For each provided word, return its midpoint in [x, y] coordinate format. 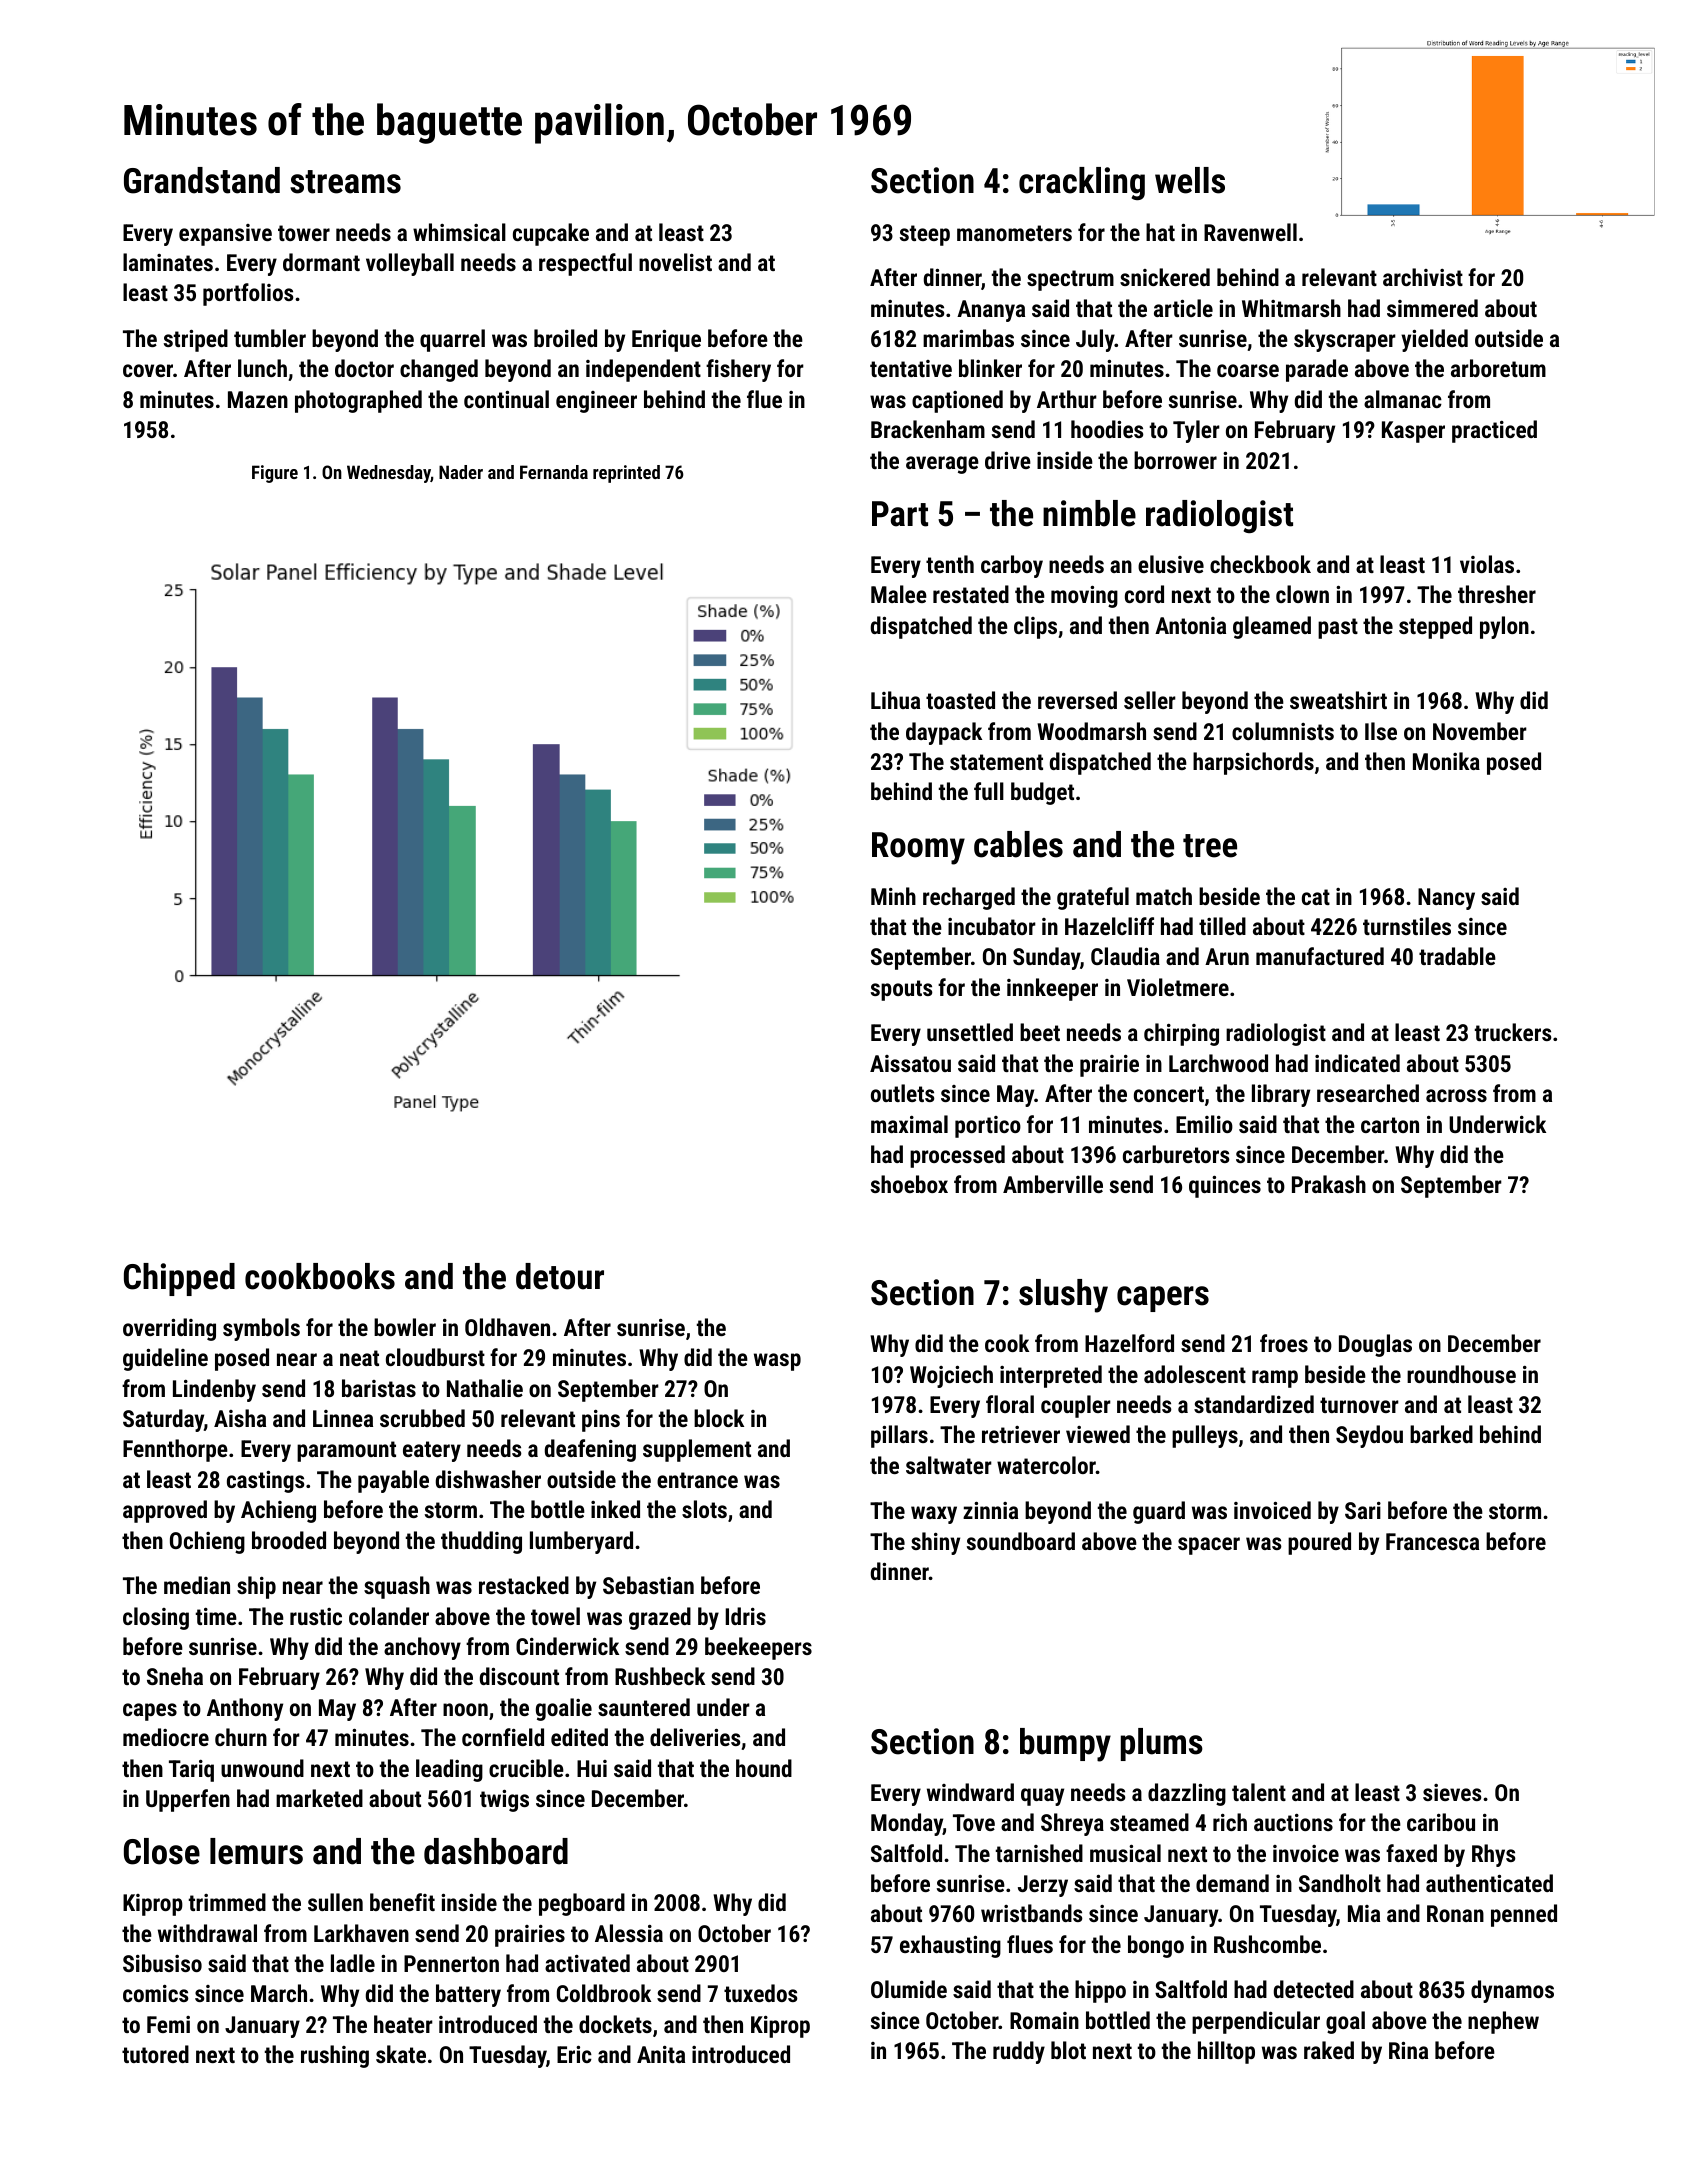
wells [1190, 180]
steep [925, 235]
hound [764, 1768]
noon [465, 1709]
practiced [1494, 431]
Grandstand [202, 180]
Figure [275, 474]
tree [1210, 846]
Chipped [179, 1279]
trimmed [227, 1902]
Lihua [895, 700]
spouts [902, 990]
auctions [1293, 1822]
